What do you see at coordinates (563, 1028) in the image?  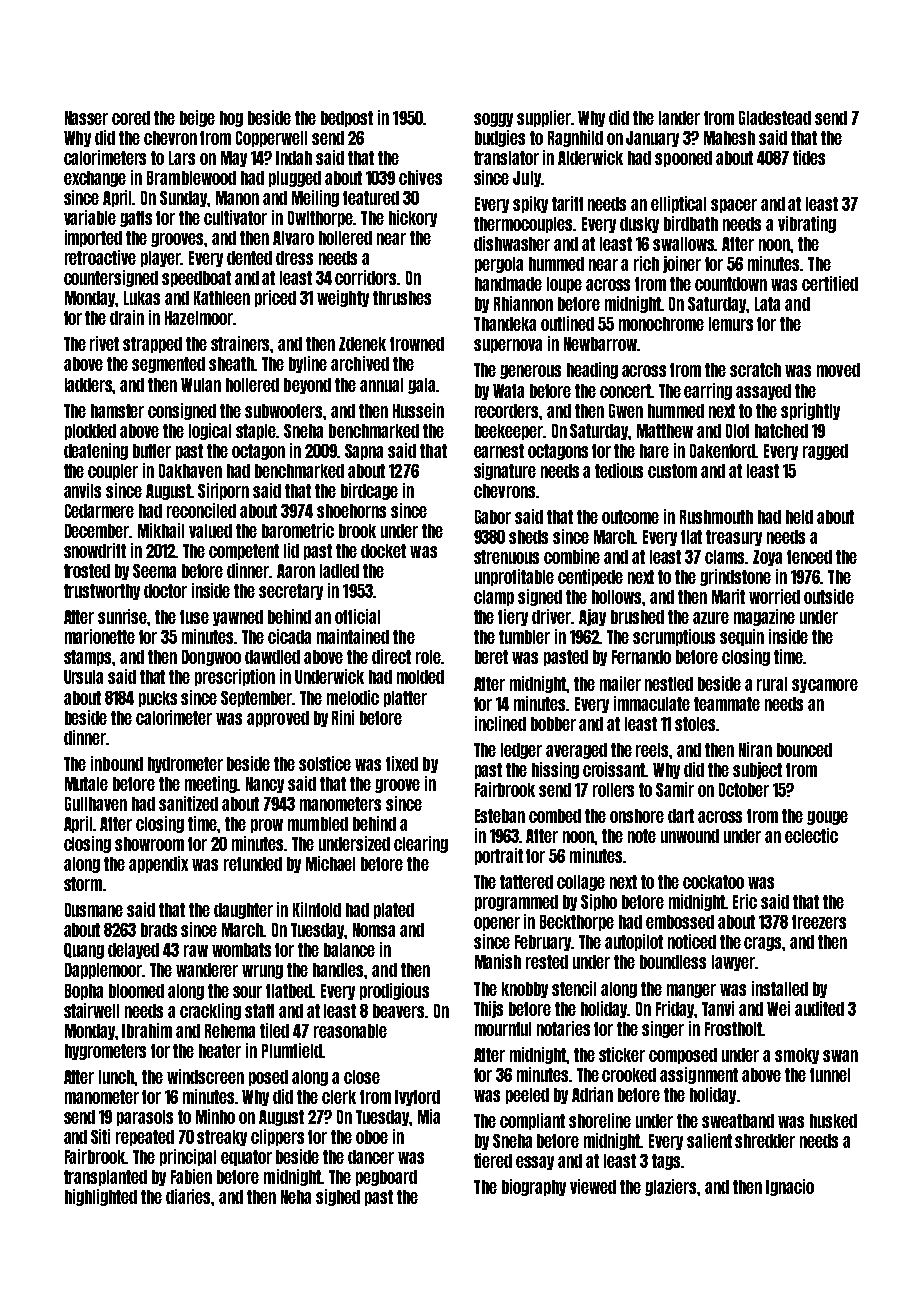 I see `notaries` at bounding box center [563, 1028].
